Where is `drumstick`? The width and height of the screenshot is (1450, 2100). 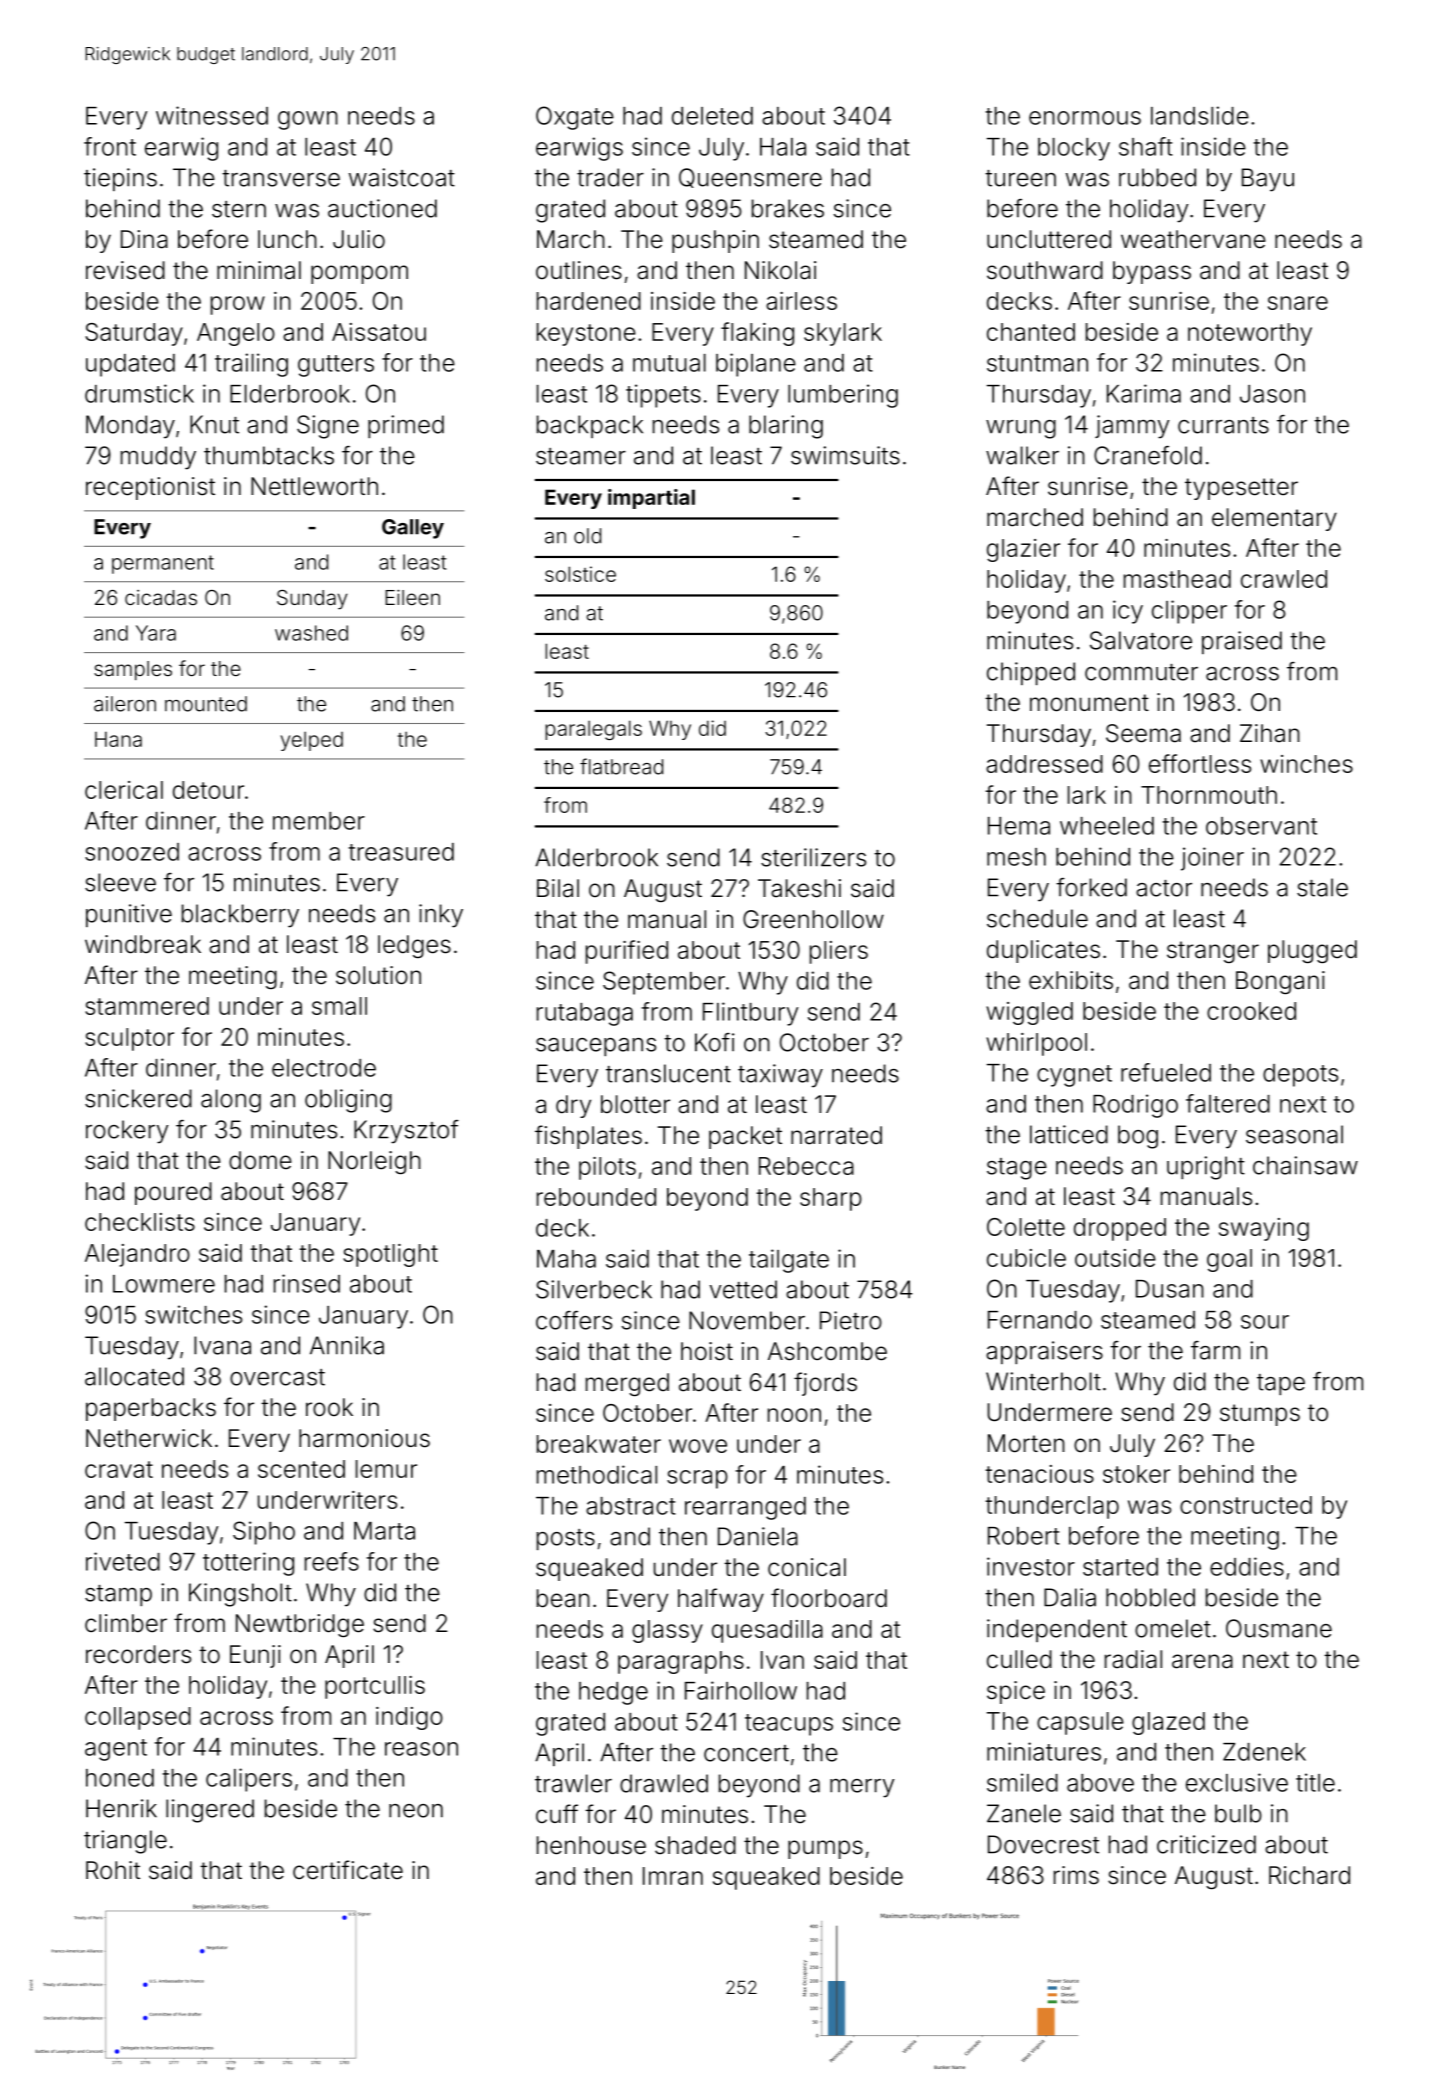 drumstick is located at coordinates (139, 393).
